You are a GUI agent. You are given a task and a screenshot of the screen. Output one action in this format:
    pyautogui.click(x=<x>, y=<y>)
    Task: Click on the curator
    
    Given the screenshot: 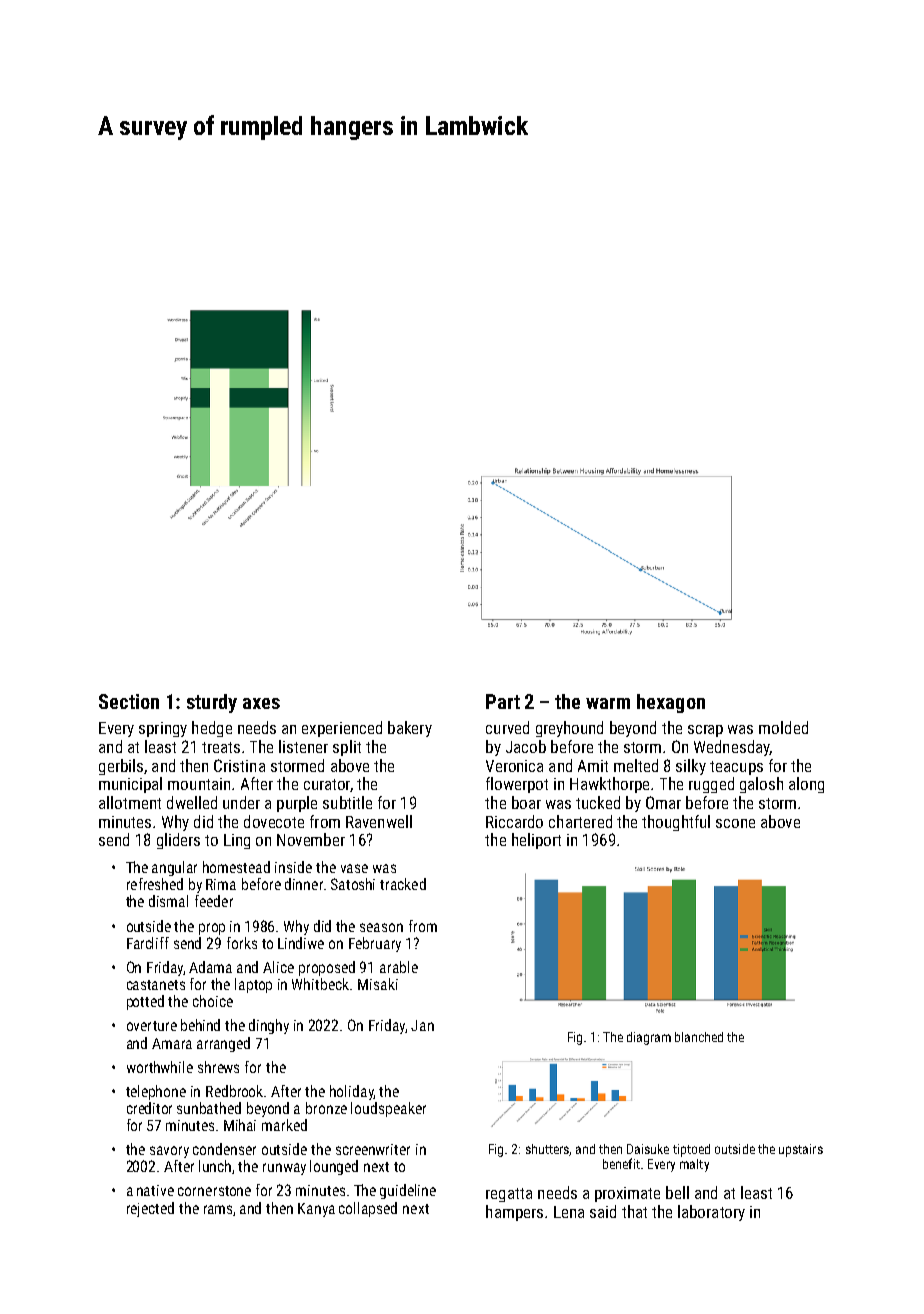 What is the action you would take?
    pyautogui.click(x=327, y=784)
